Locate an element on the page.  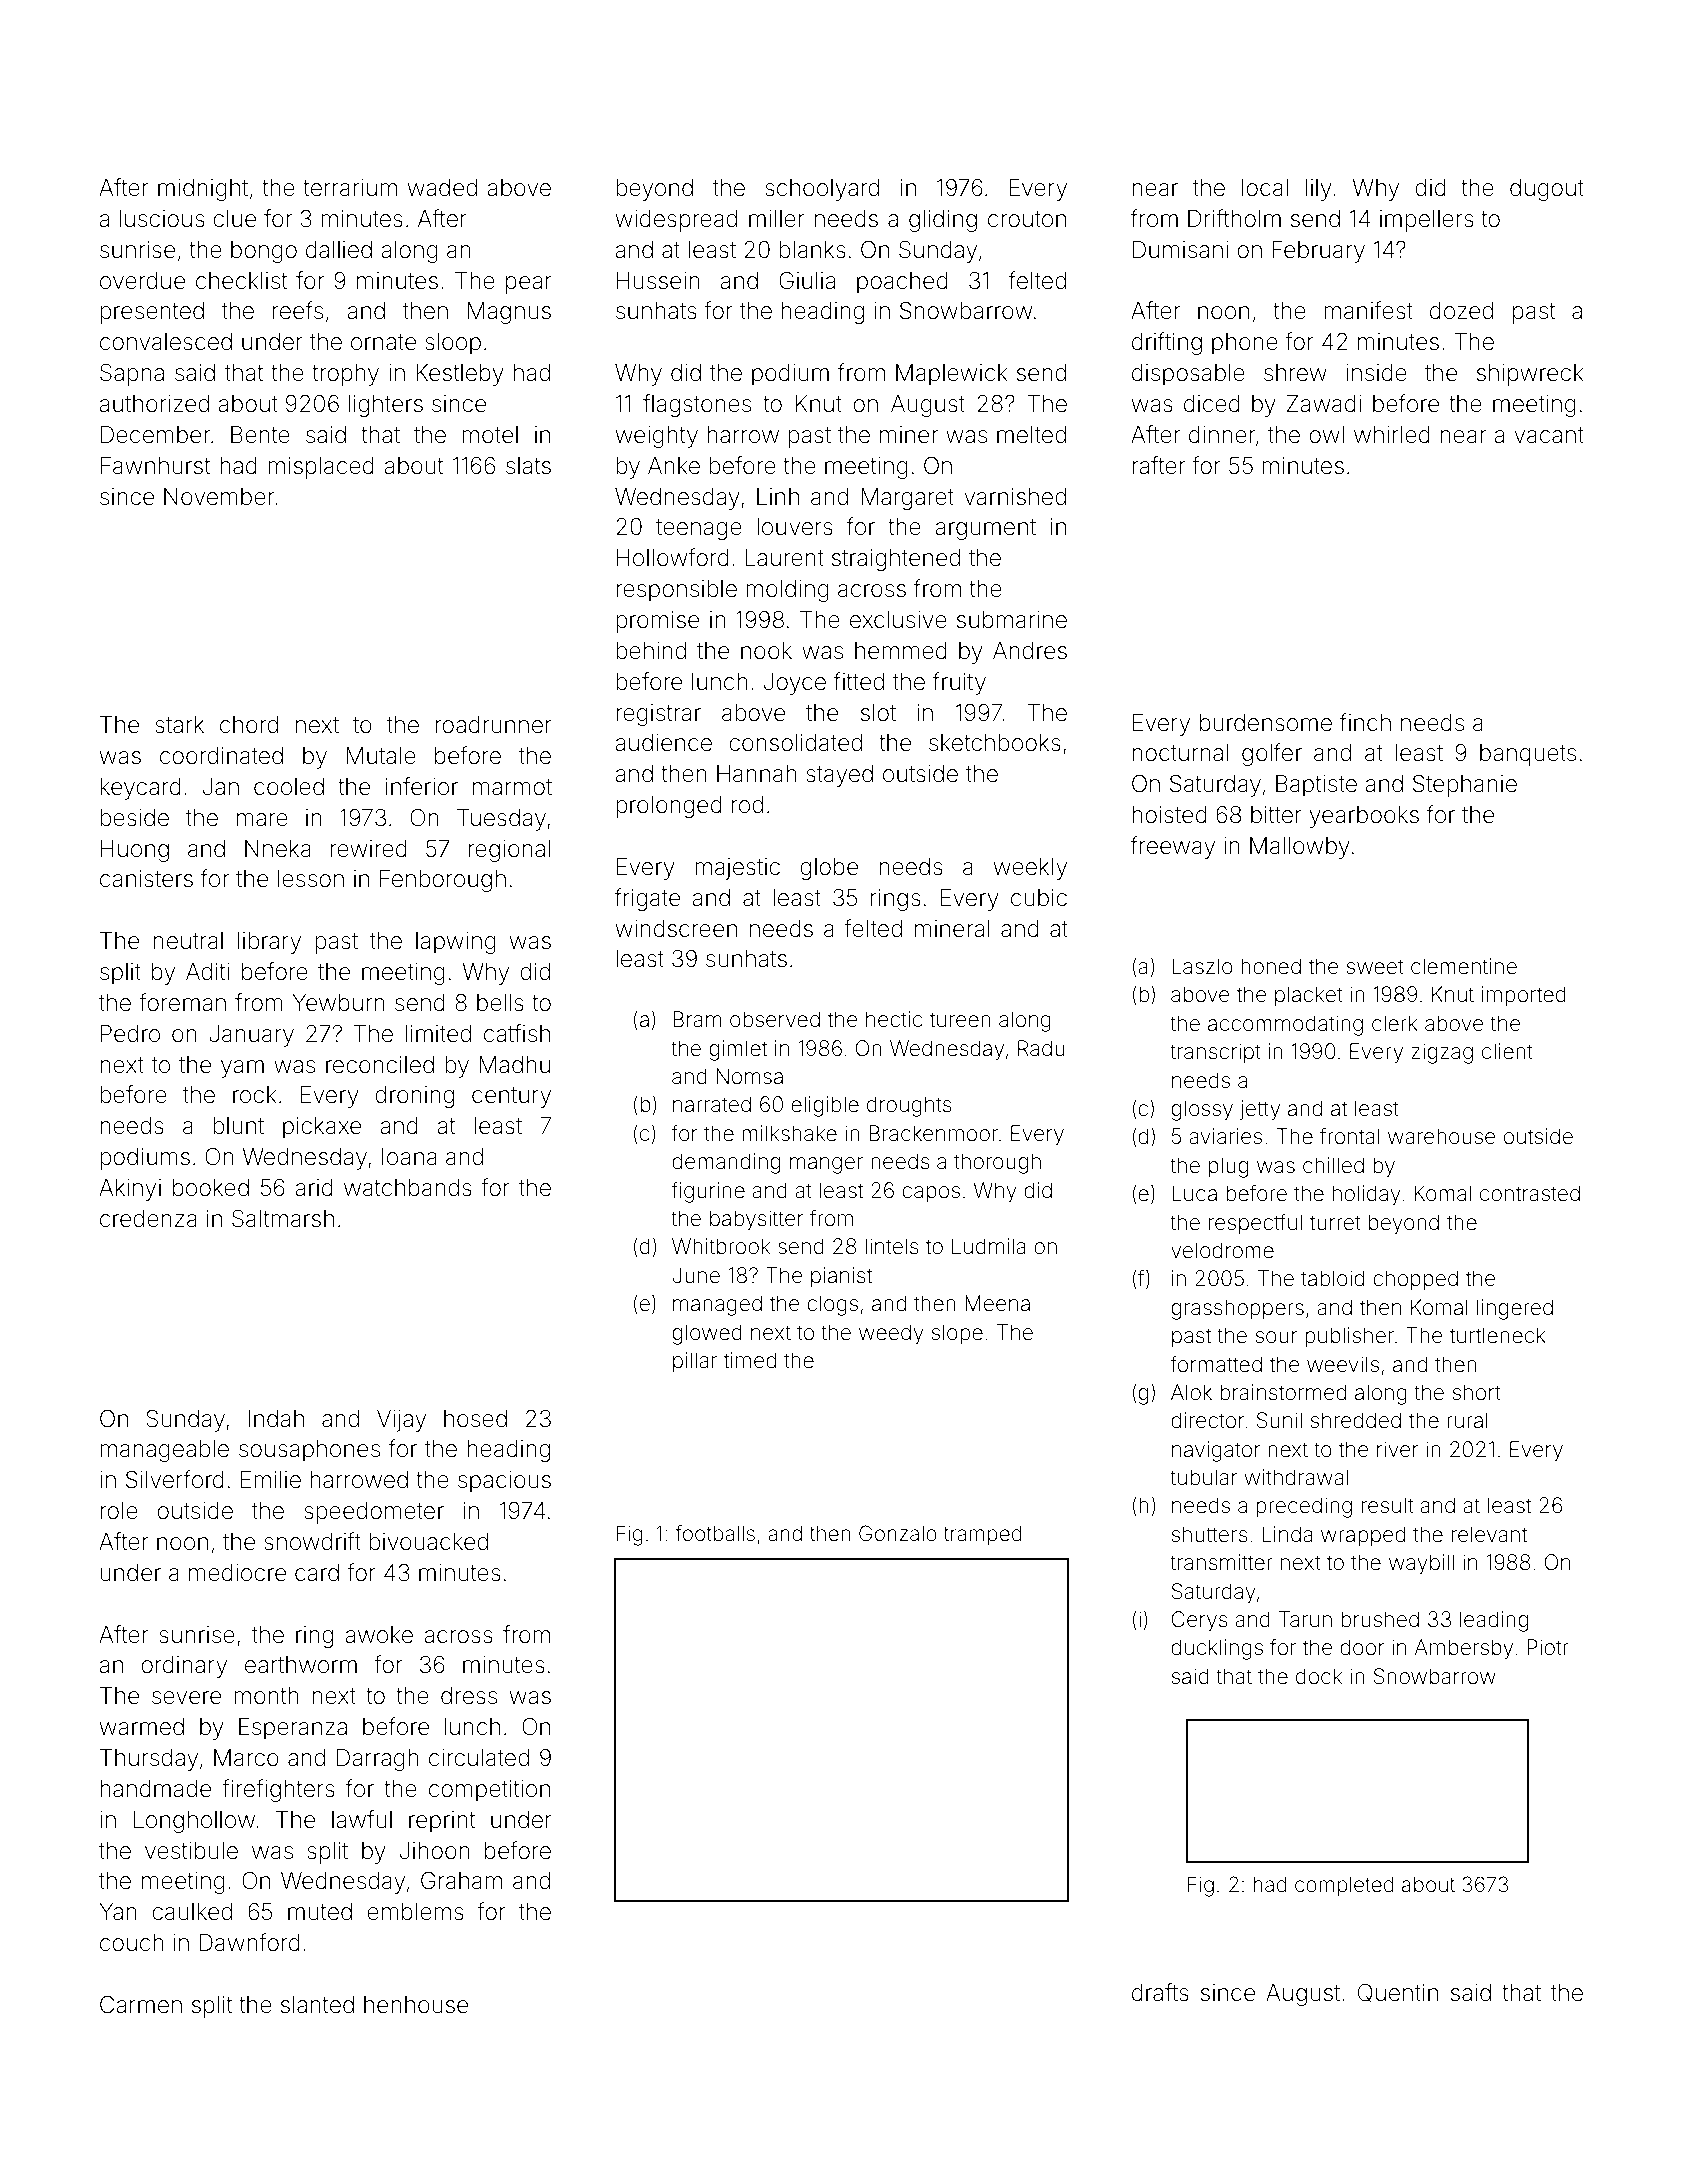
nocturnal is located at coordinates (1180, 753).
